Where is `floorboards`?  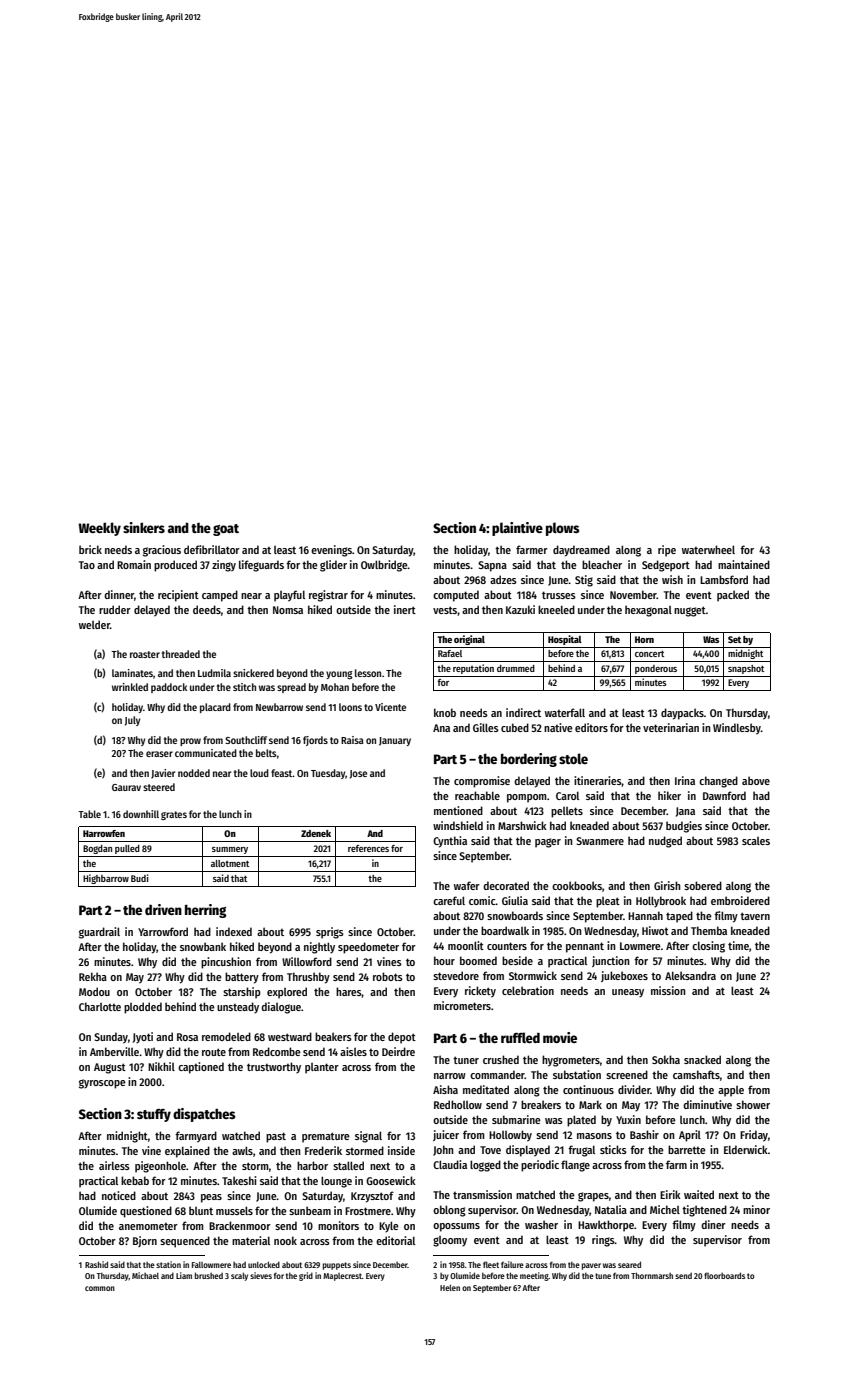 floorboards is located at coordinates (724, 1275).
